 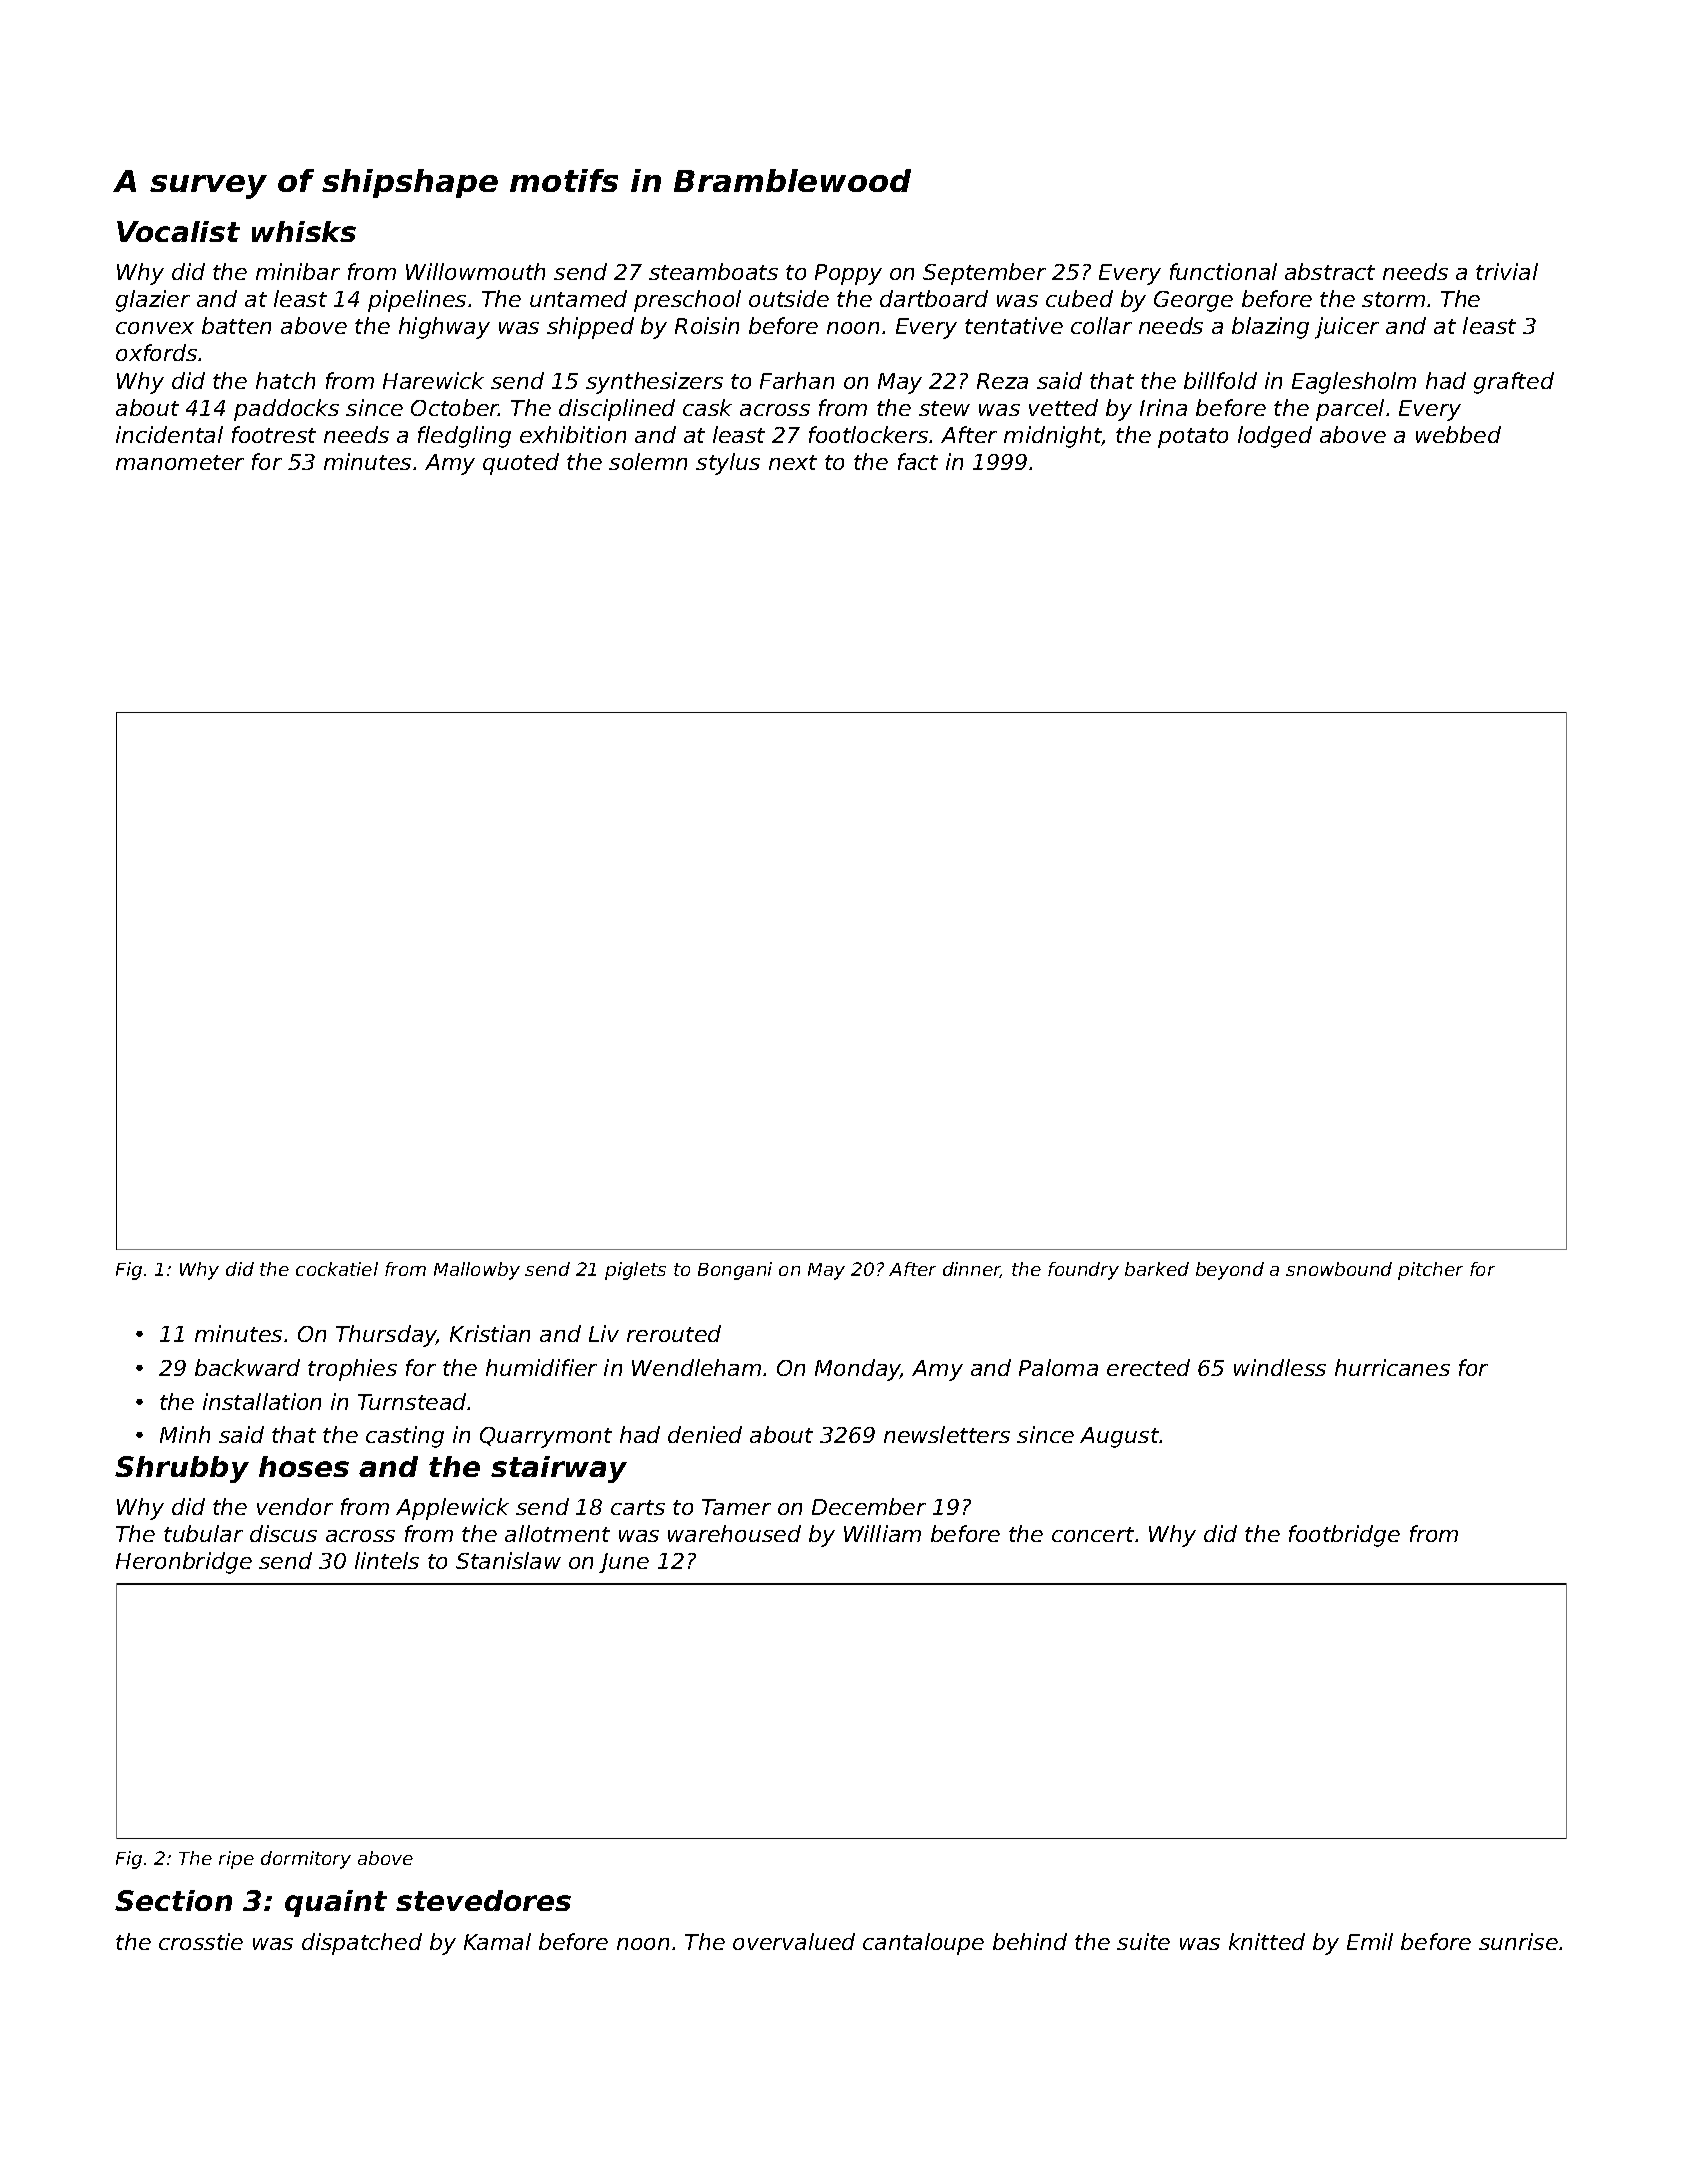 What do you see at coordinates (477, 1271) in the image?
I see `Mallowby` at bounding box center [477, 1271].
